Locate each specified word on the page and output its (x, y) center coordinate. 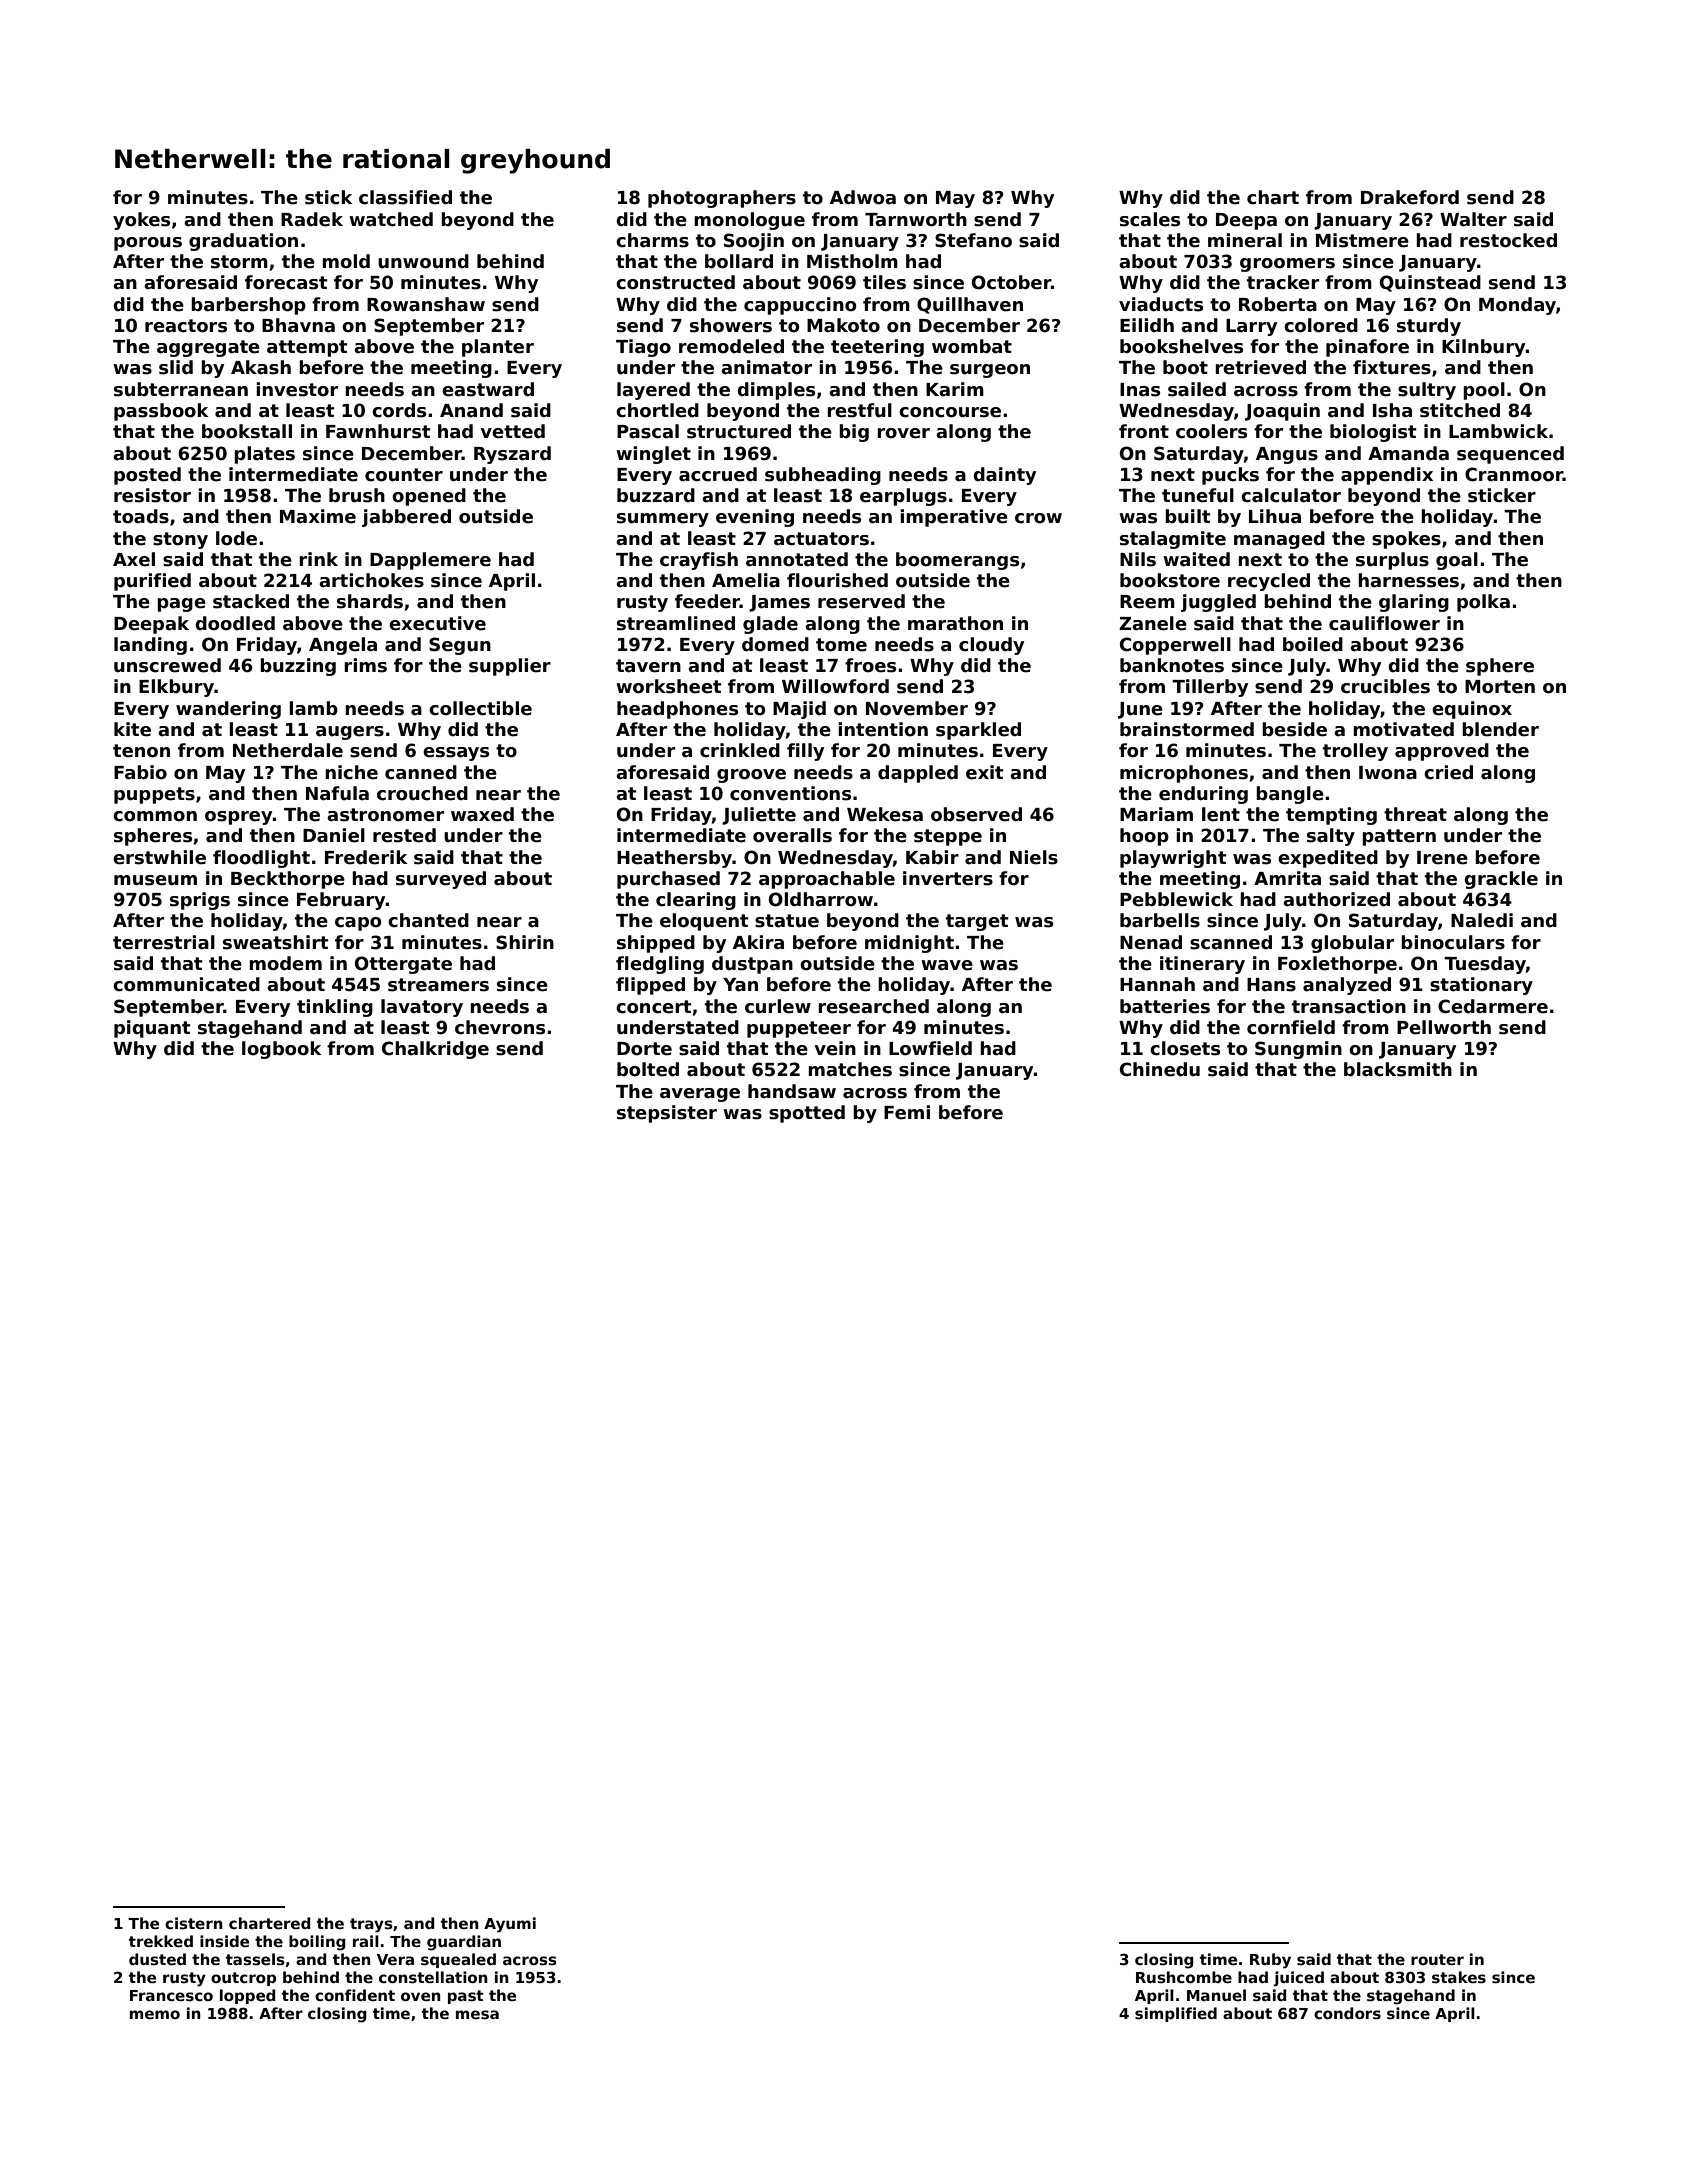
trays (371, 1925)
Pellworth (1444, 1027)
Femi (907, 1112)
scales (1150, 219)
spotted (807, 1114)
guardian (464, 1943)
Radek (312, 219)
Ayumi (510, 1925)
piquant (152, 1029)
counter (404, 475)
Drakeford (1410, 197)
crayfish (699, 561)
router (1437, 1959)
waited (1196, 559)
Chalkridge (435, 1050)
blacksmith (1398, 1069)
